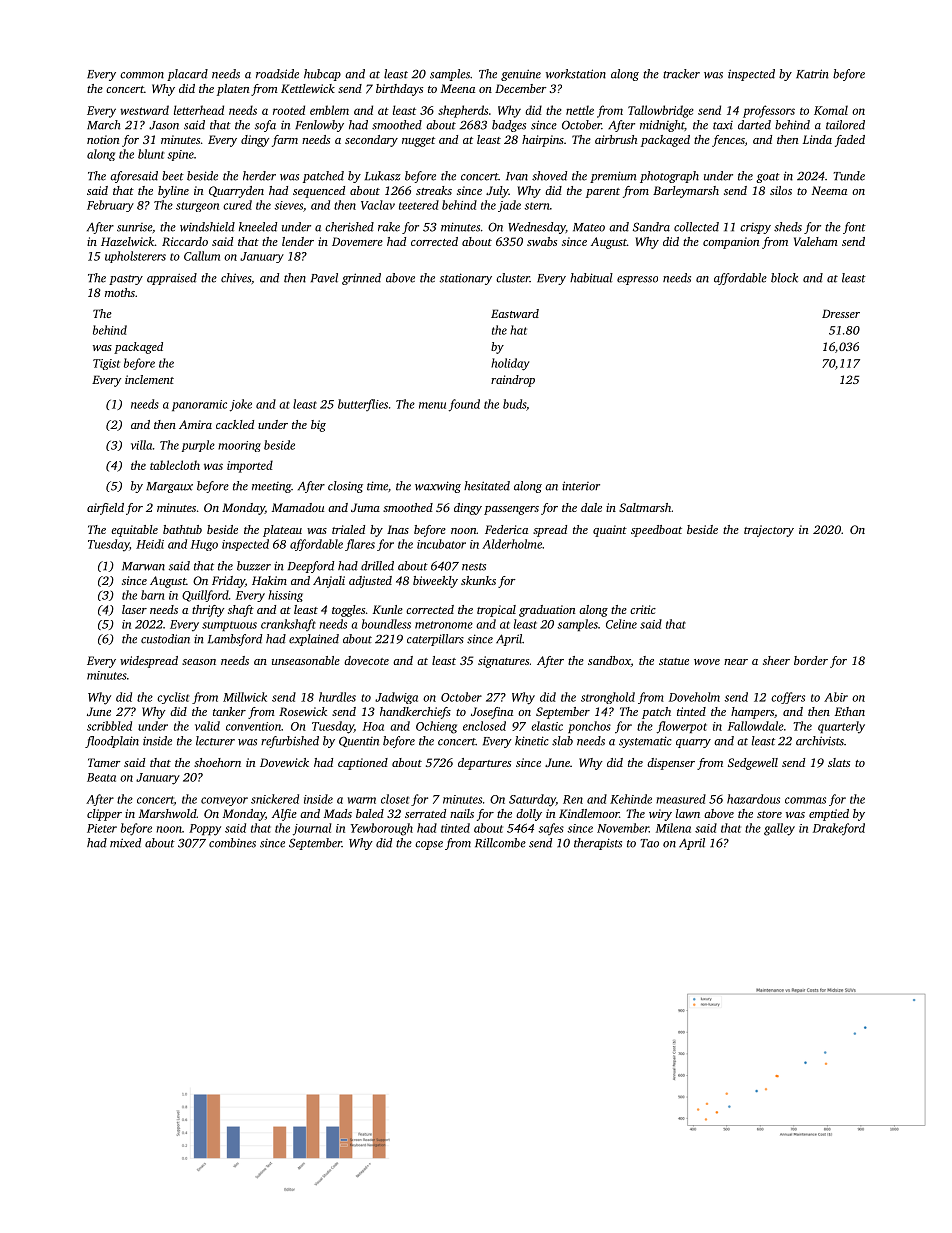 This page has width=952, height=1233. What do you see at coordinates (812, 74) in the page?
I see `Katrin` at bounding box center [812, 74].
